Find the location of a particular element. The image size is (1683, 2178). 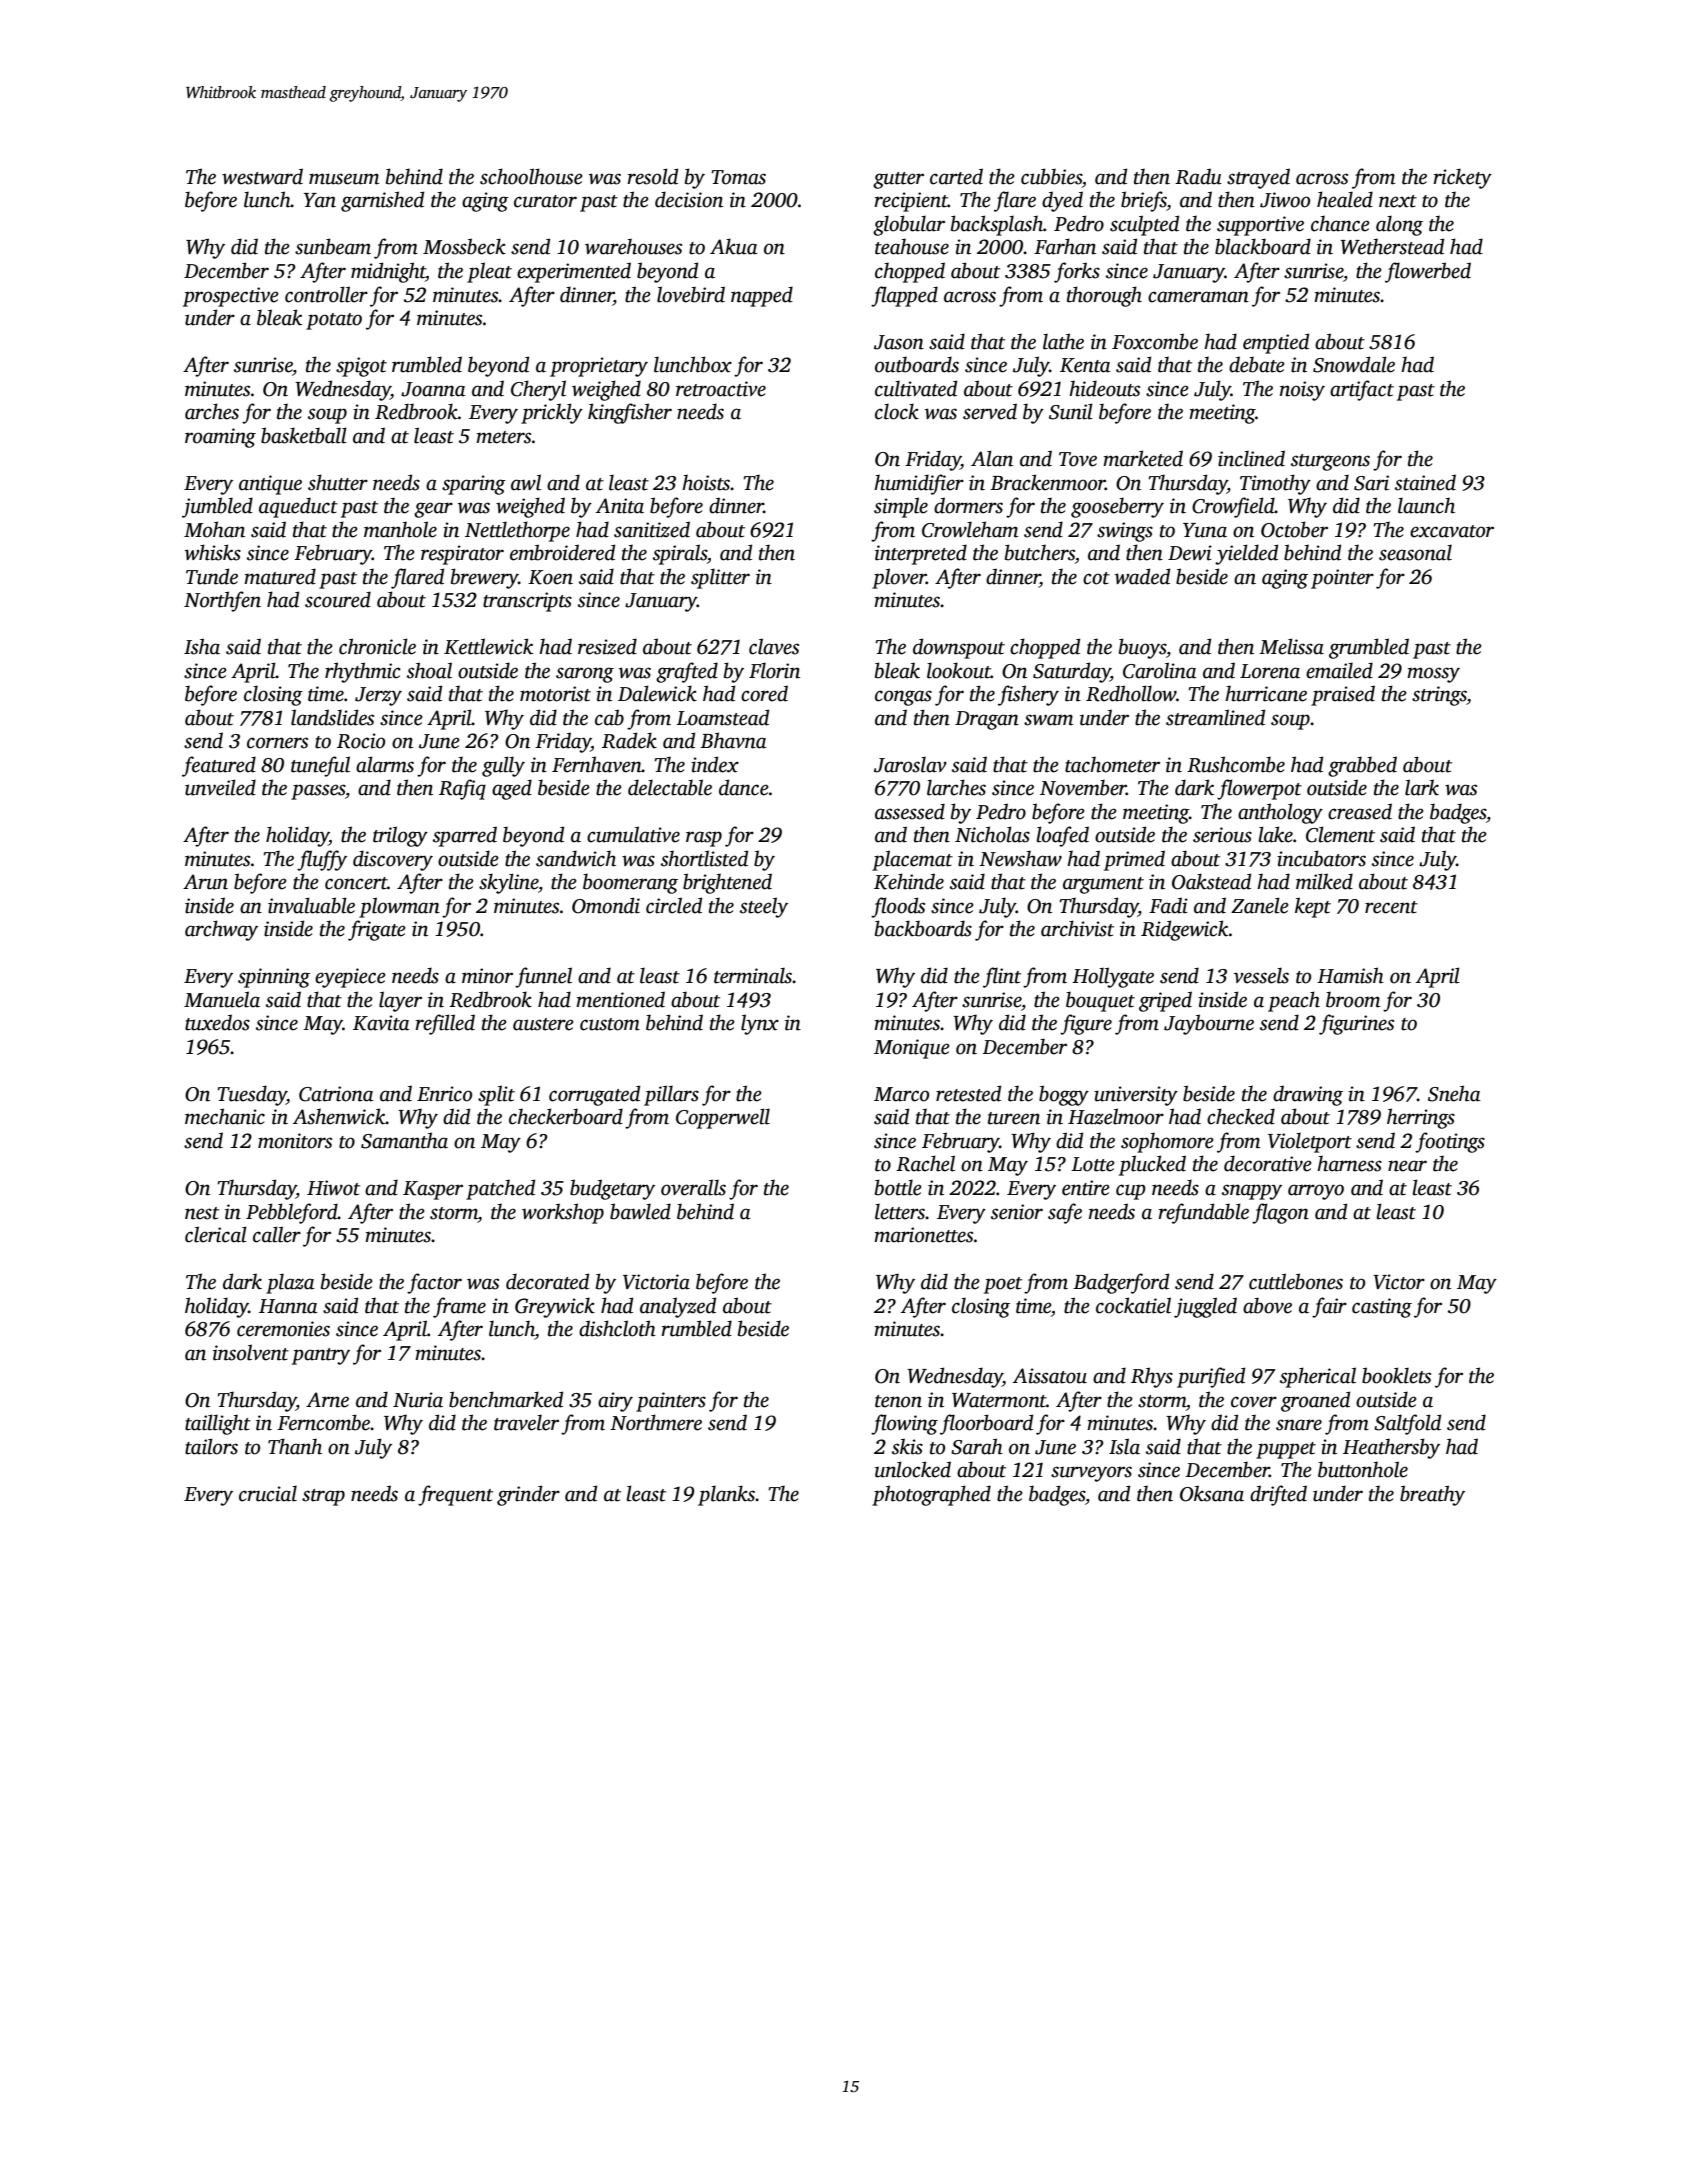

archway is located at coordinates (221, 930).
